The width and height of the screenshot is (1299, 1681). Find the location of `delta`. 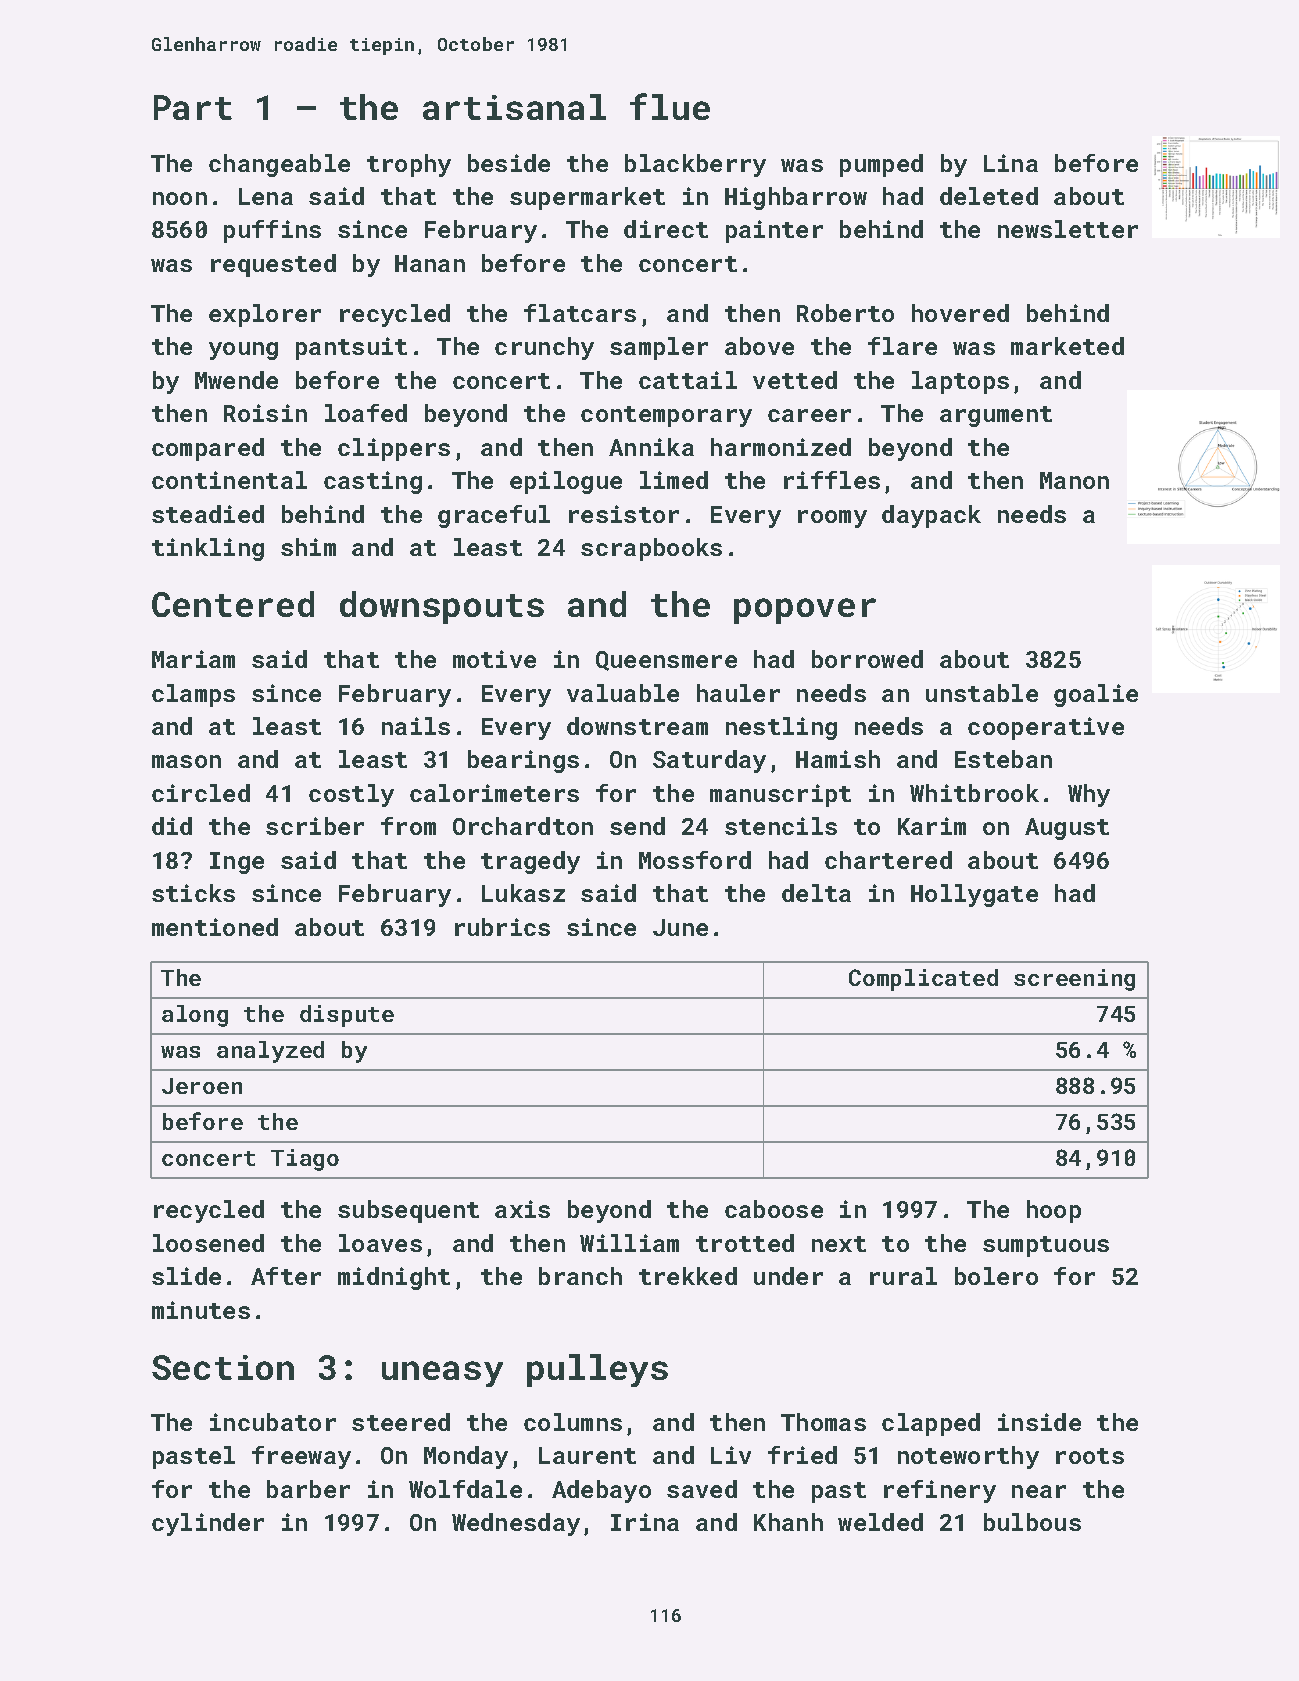

delta is located at coordinates (816, 893).
